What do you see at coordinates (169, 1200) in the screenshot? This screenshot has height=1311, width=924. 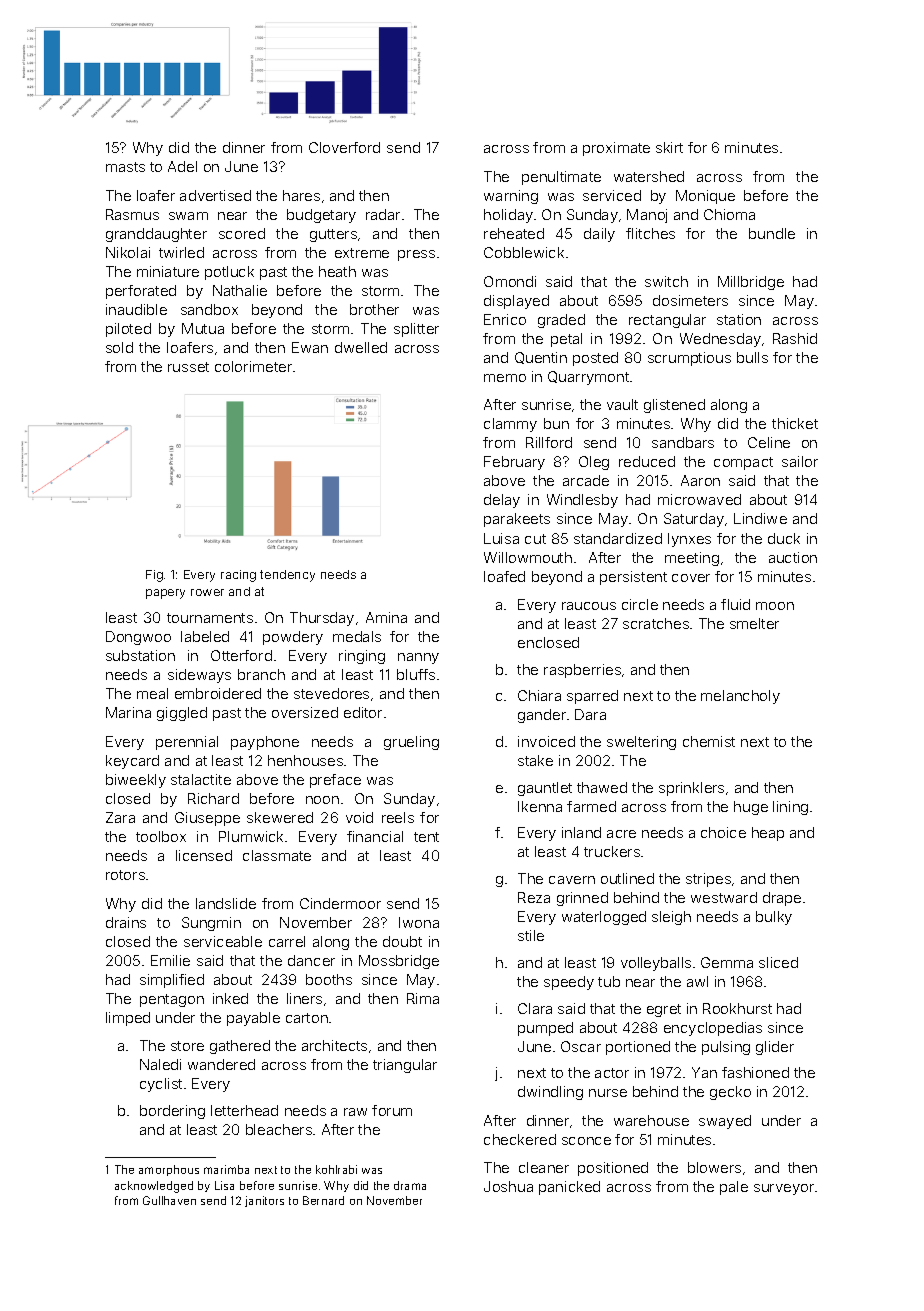 I see `Gullhaven` at bounding box center [169, 1200].
